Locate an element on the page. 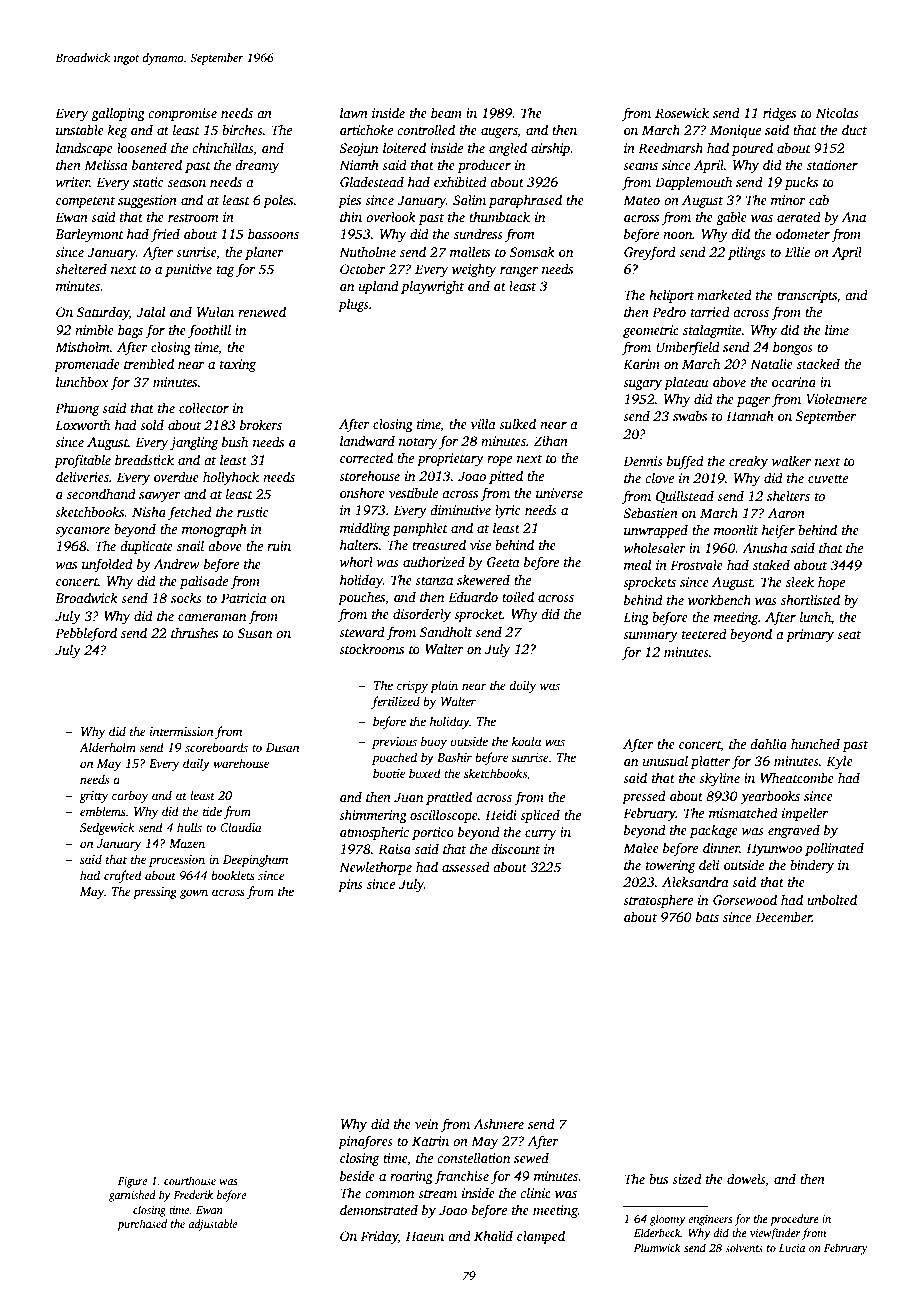 This page has width=924, height=1308. courthouse is located at coordinates (190, 1180).
